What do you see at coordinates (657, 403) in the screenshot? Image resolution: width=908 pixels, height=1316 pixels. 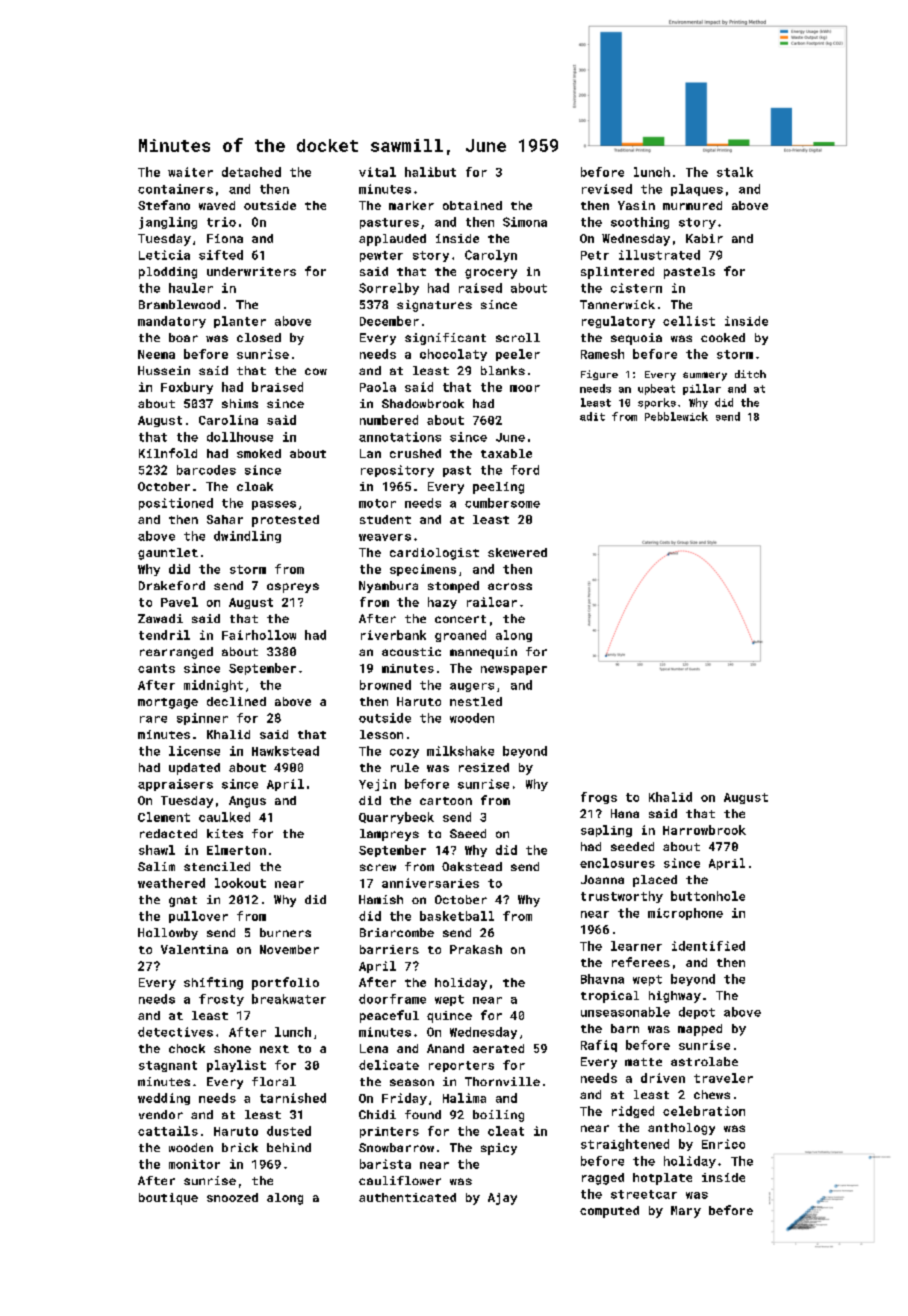 I see `sporks` at bounding box center [657, 403].
